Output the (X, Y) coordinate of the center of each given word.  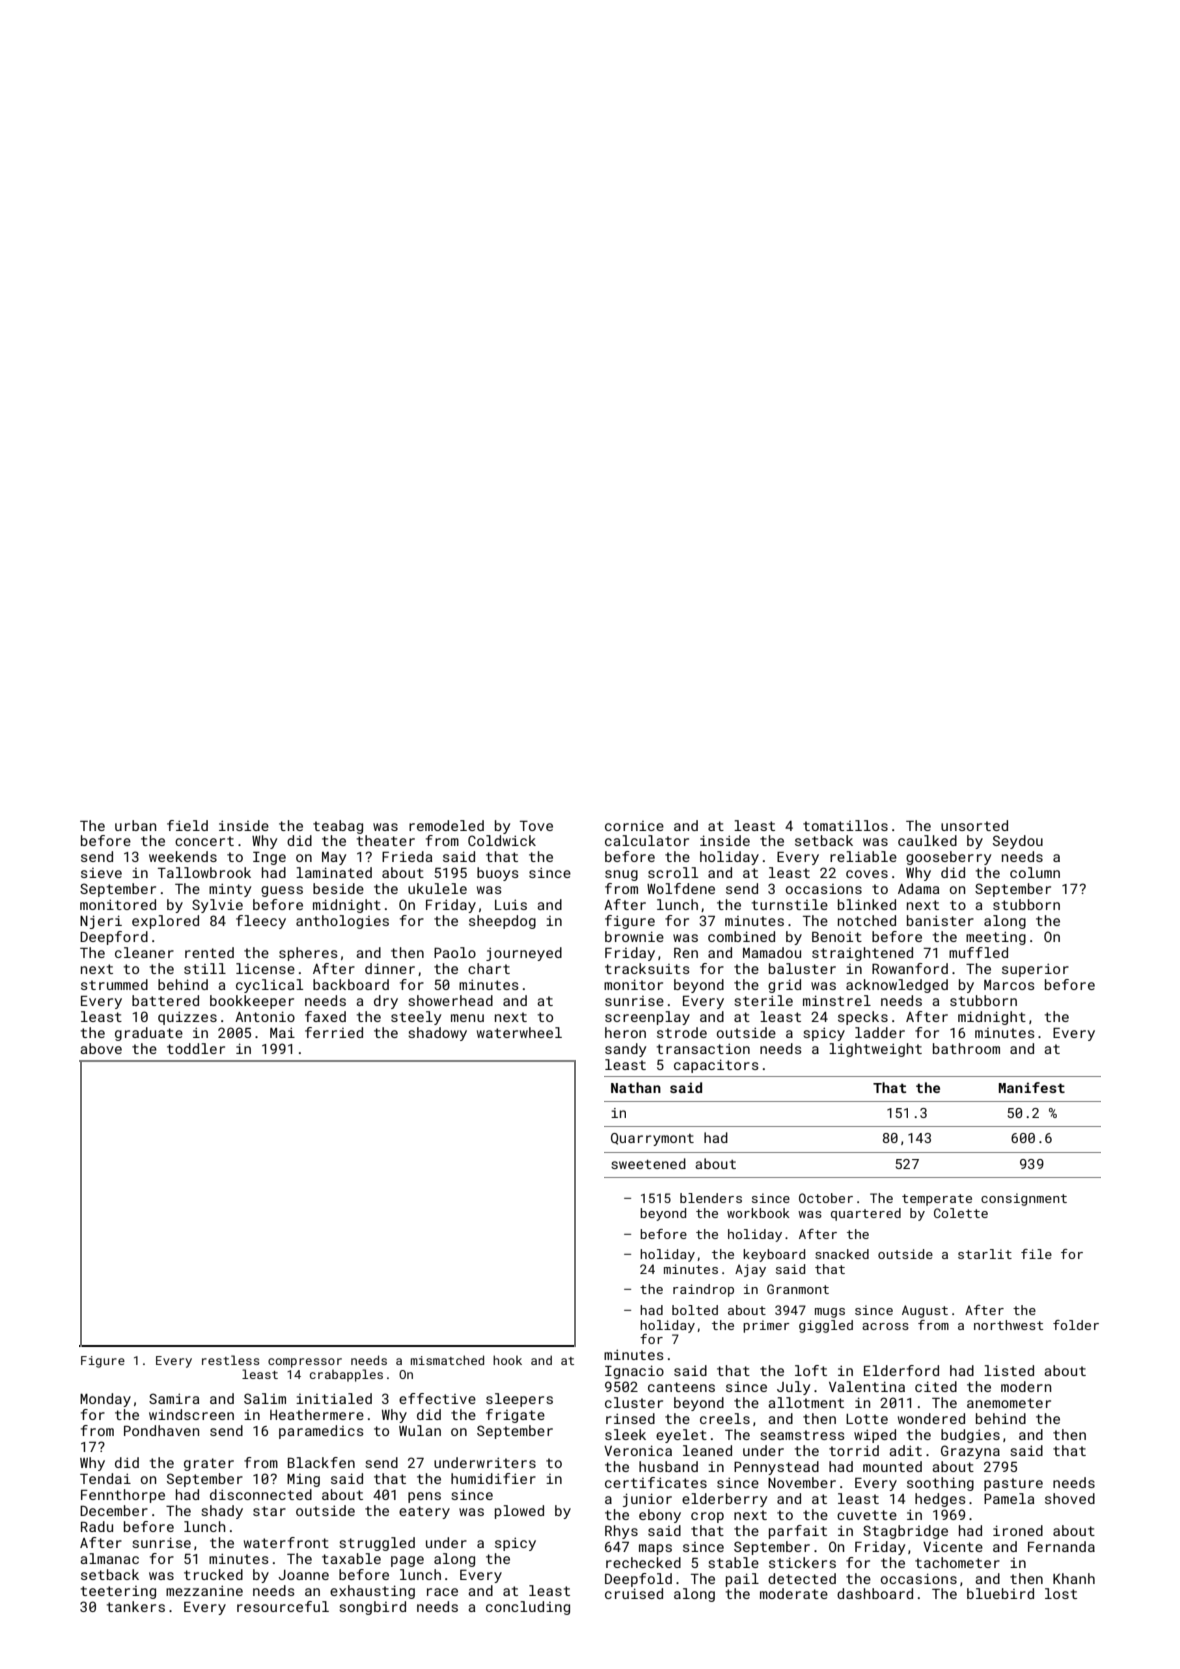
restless (231, 1360)
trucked (213, 1574)
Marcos (1009, 985)
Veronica (638, 1450)
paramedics (321, 1432)
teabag (338, 827)
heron (625, 1032)
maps (655, 1549)
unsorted (974, 825)
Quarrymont (652, 1139)
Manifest (1032, 1087)
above (101, 1048)
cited (936, 1386)
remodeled (446, 825)
